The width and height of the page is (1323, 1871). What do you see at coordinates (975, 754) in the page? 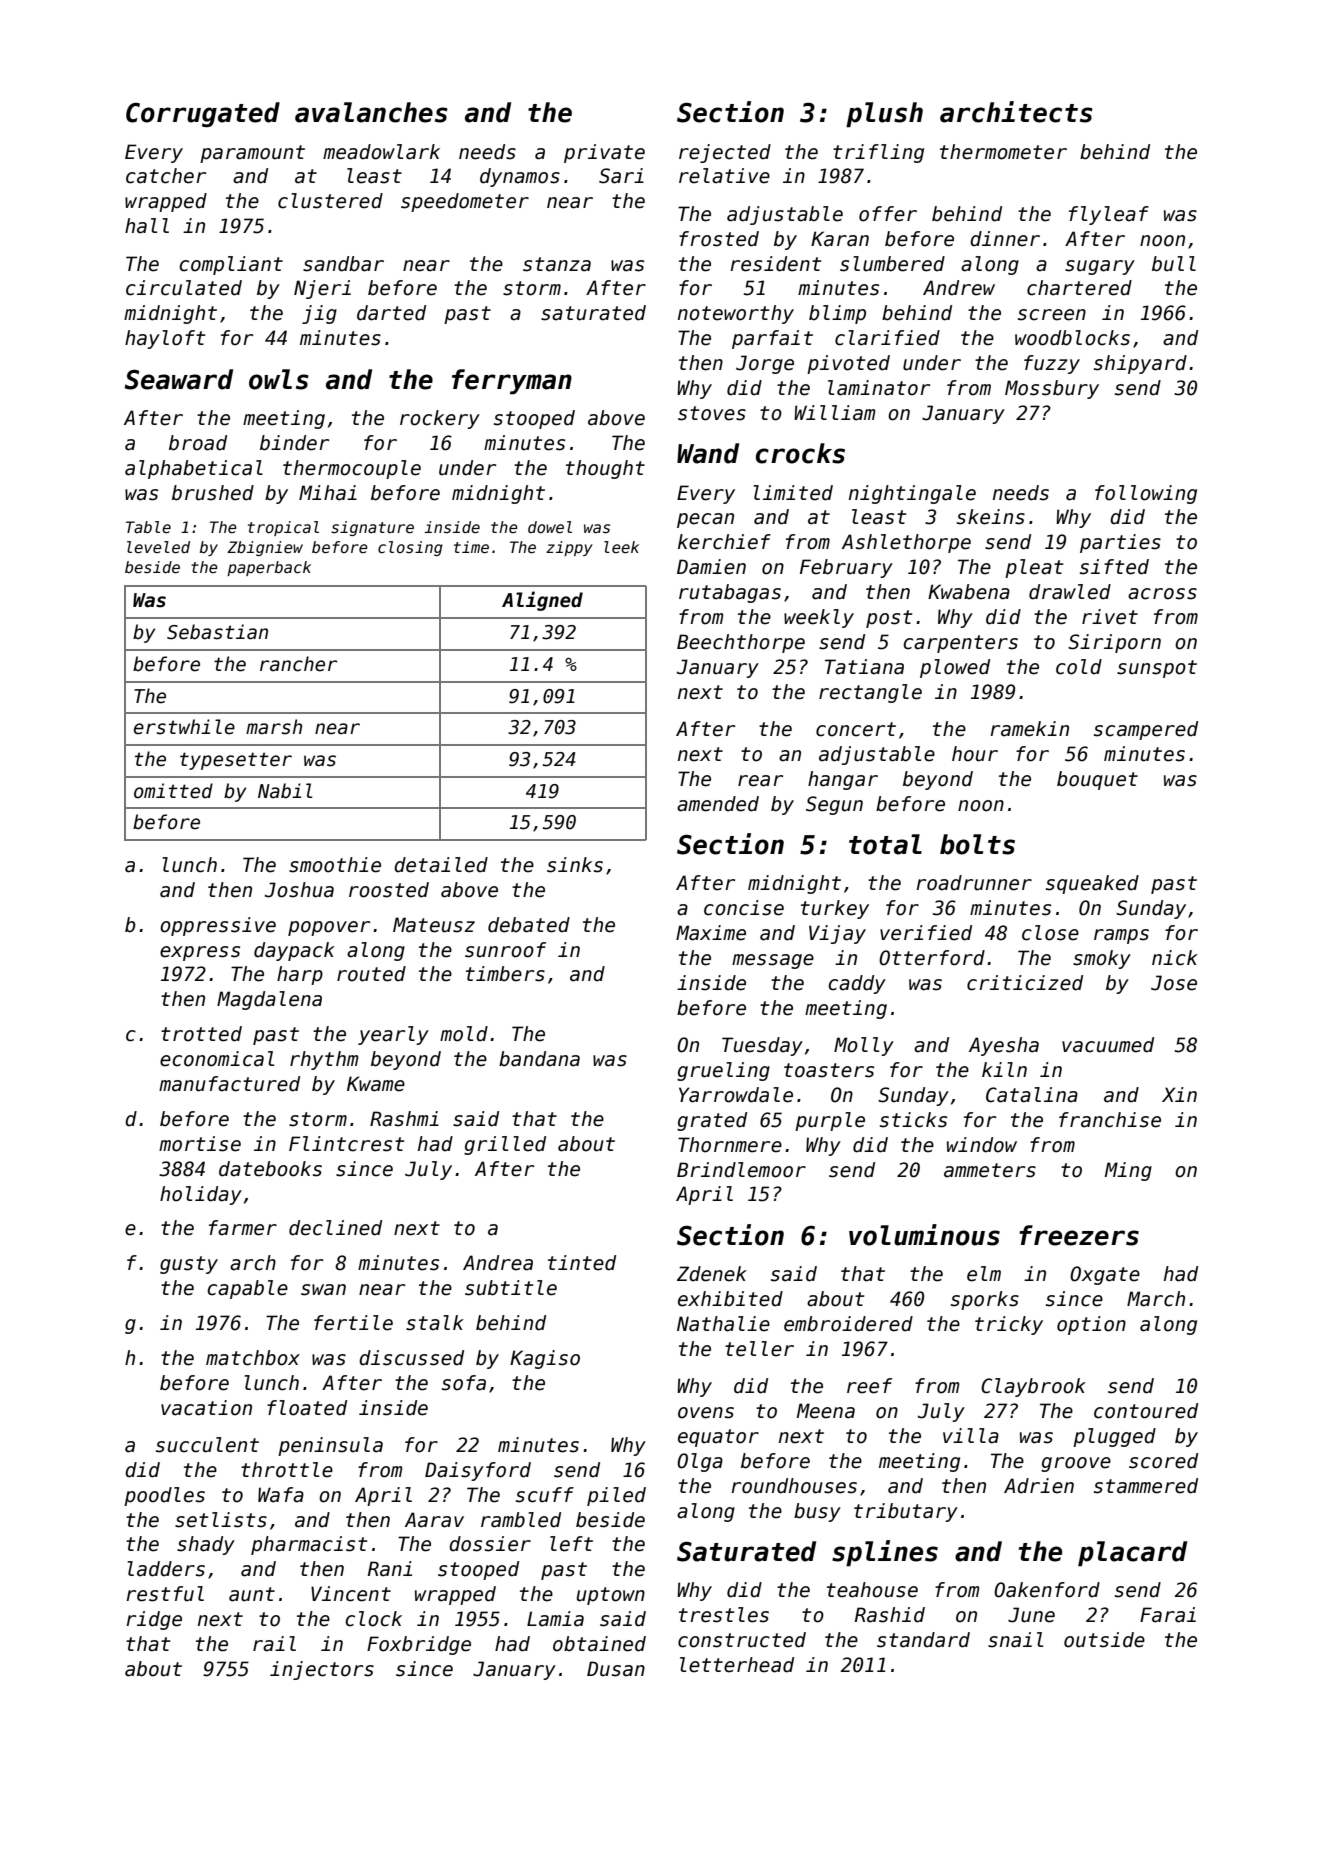
I see `hour` at bounding box center [975, 754].
